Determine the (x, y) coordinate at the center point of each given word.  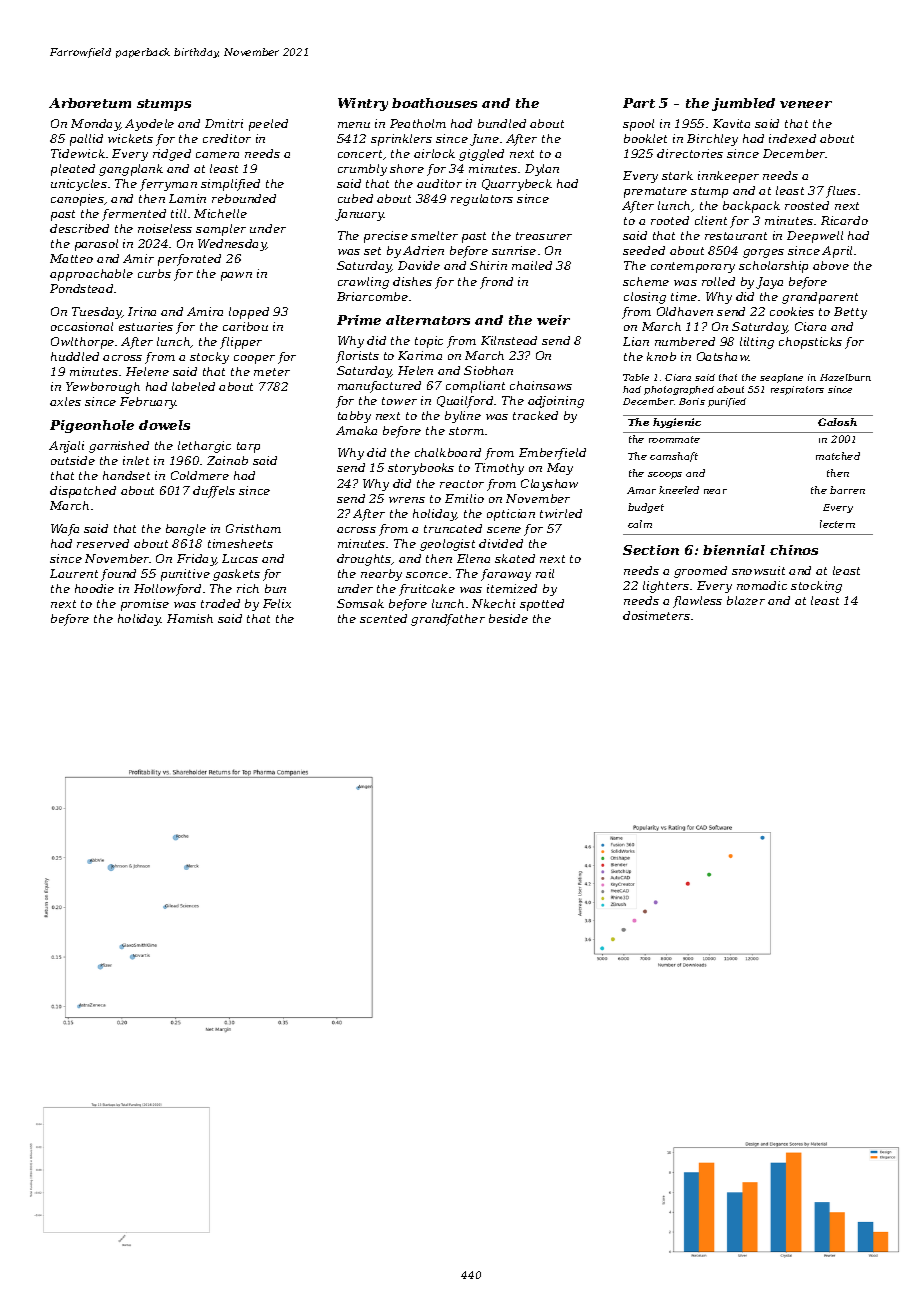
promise (145, 605)
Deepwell (815, 237)
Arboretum (90, 103)
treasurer (544, 236)
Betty (850, 313)
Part (639, 103)
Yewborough (103, 388)
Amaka (356, 430)
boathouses (434, 103)
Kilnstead (509, 340)
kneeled (679, 490)
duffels (214, 492)
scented (383, 618)
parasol (96, 245)
